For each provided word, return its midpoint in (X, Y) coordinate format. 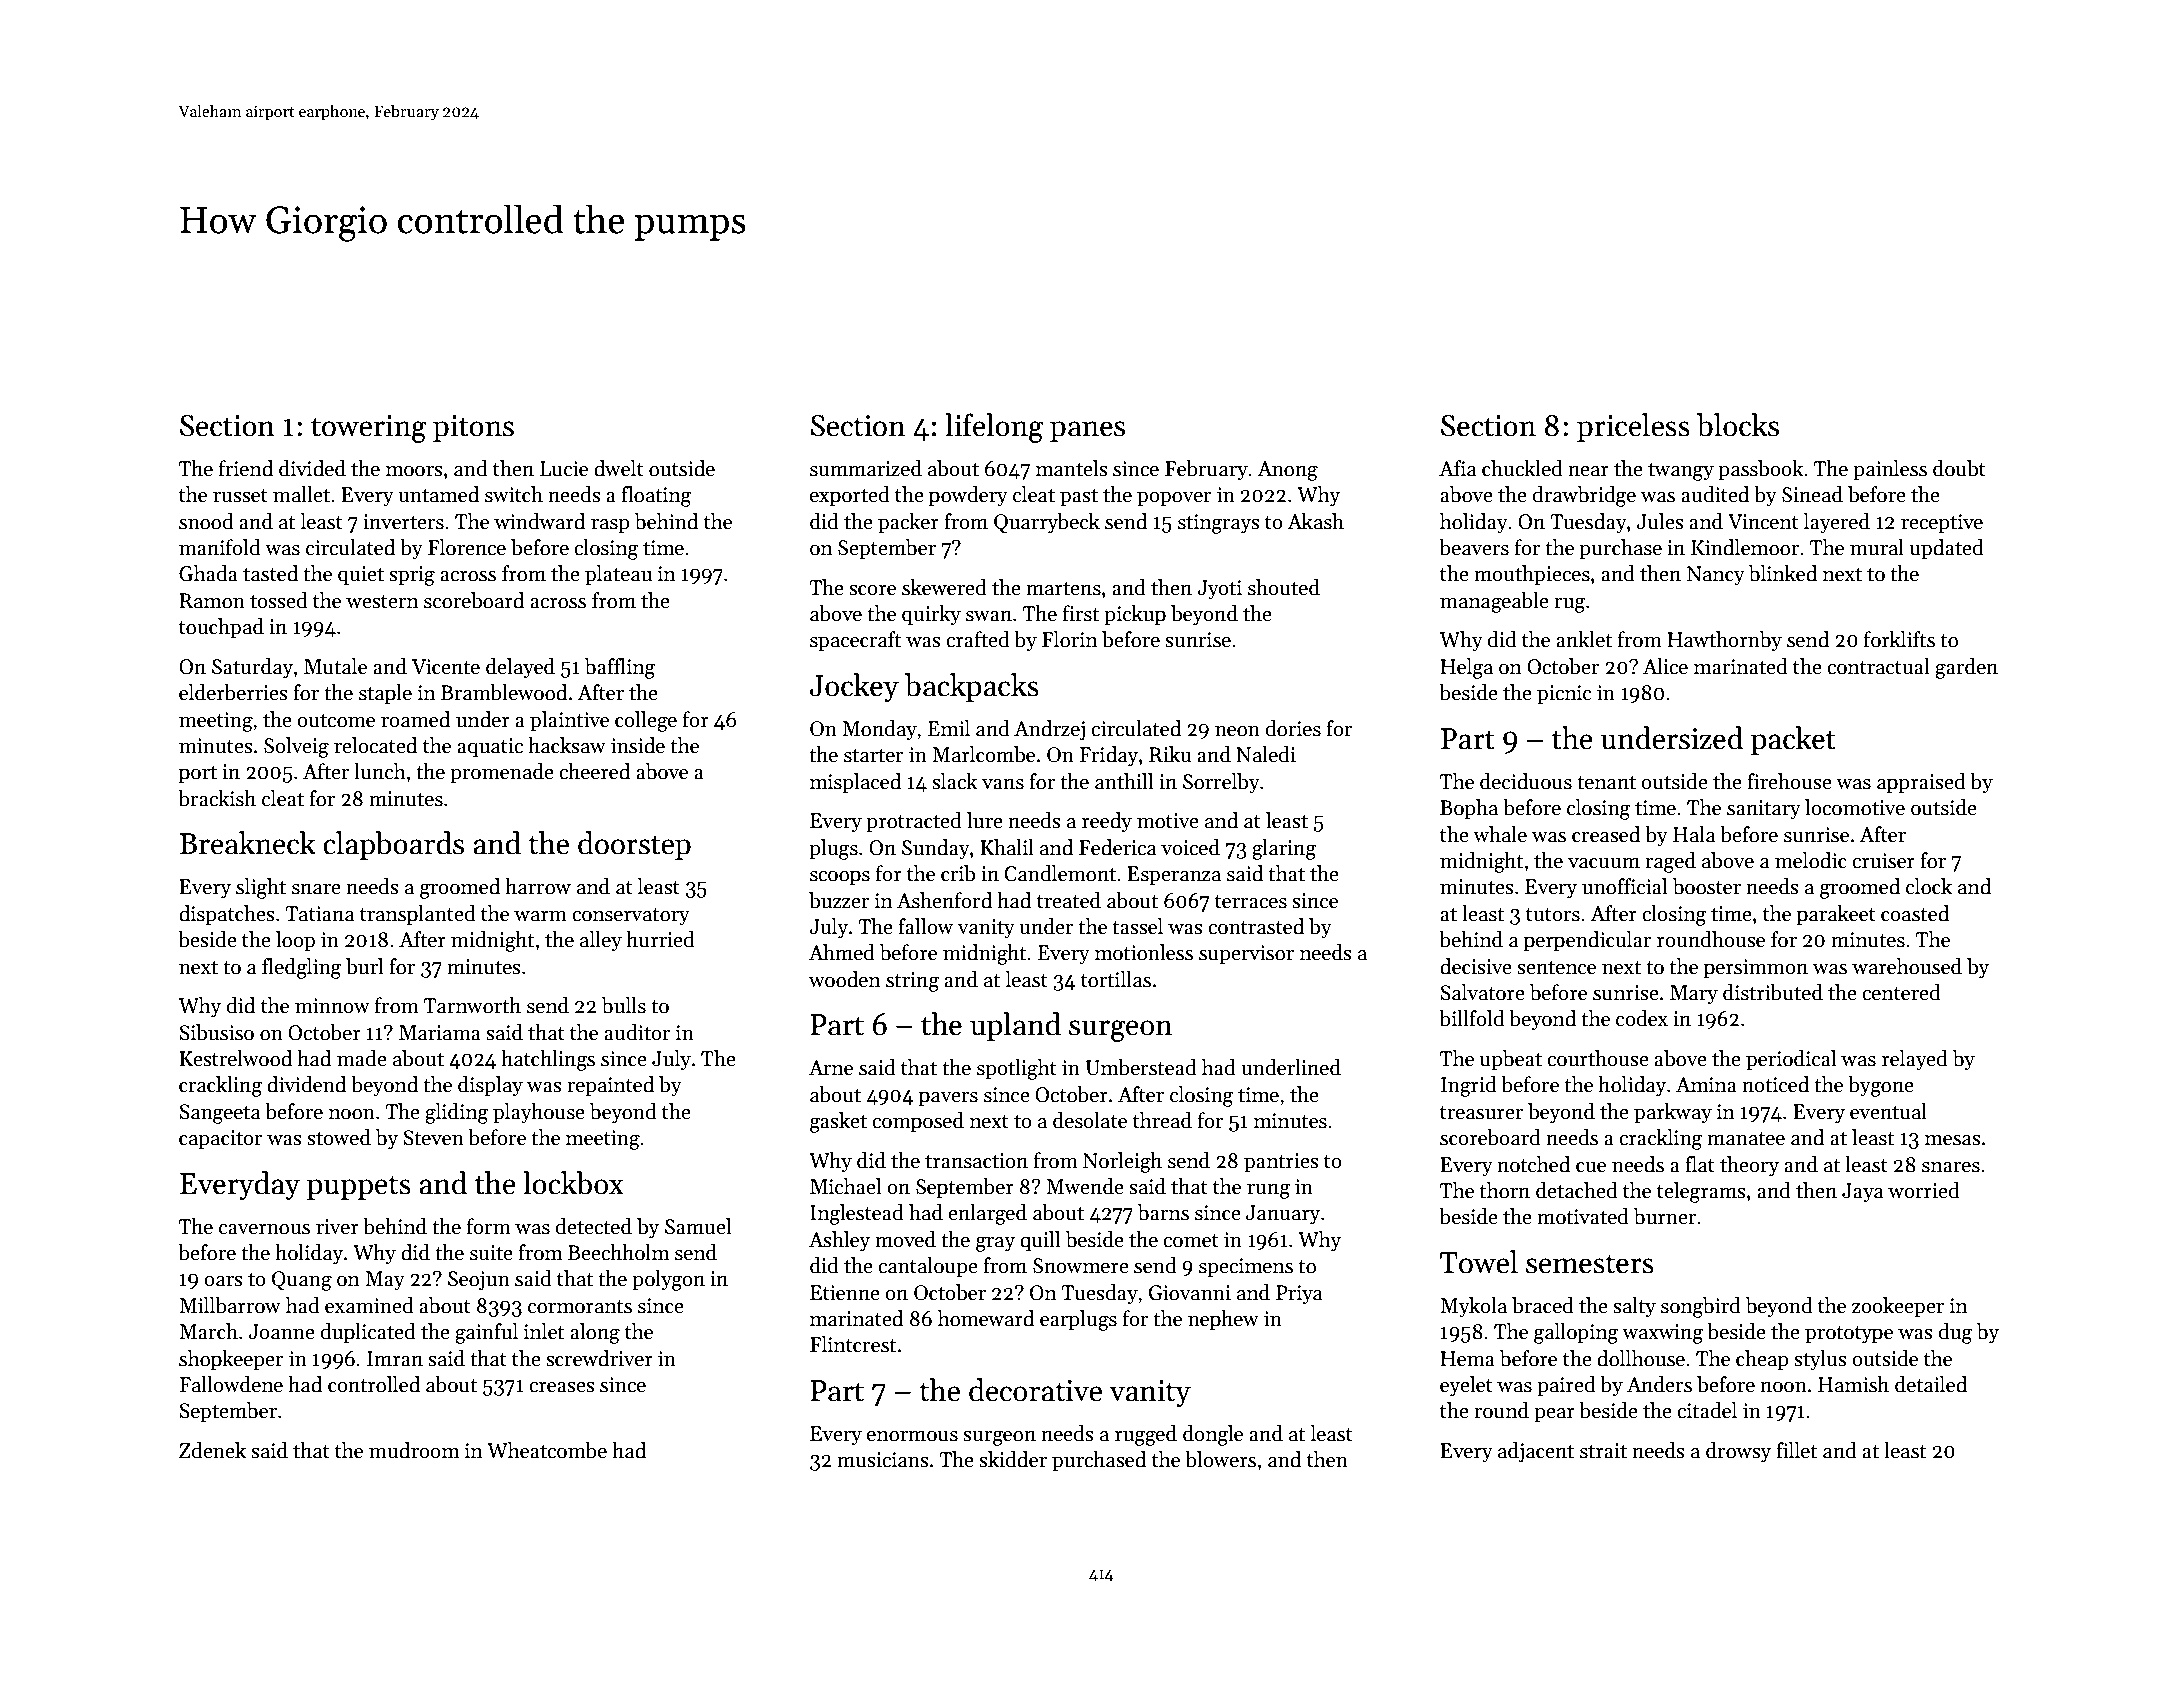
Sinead (1812, 494)
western (382, 602)
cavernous (264, 1229)
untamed (438, 494)
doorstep (634, 845)
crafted (978, 639)
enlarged (987, 1214)
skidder (1013, 1459)
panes (1087, 431)
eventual (1888, 1111)
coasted (1915, 913)
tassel (1137, 926)
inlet (544, 1331)
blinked (1783, 573)
